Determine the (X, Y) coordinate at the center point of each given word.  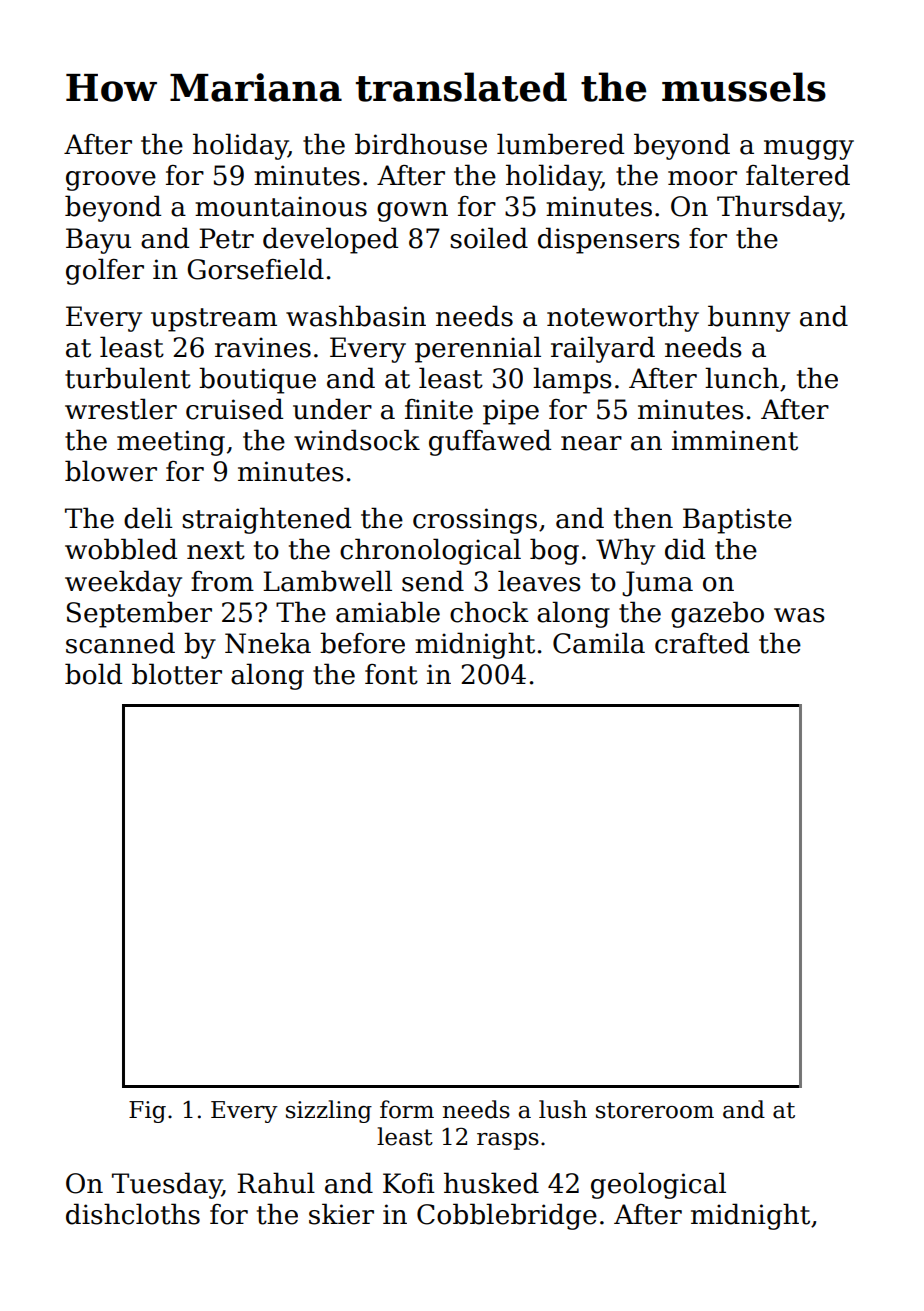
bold (93, 674)
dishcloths (133, 1214)
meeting (171, 443)
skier (341, 1214)
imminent (735, 440)
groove (111, 181)
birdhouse (421, 144)
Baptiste (737, 521)
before (362, 643)
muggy (809, 150)
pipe (511, 412)
